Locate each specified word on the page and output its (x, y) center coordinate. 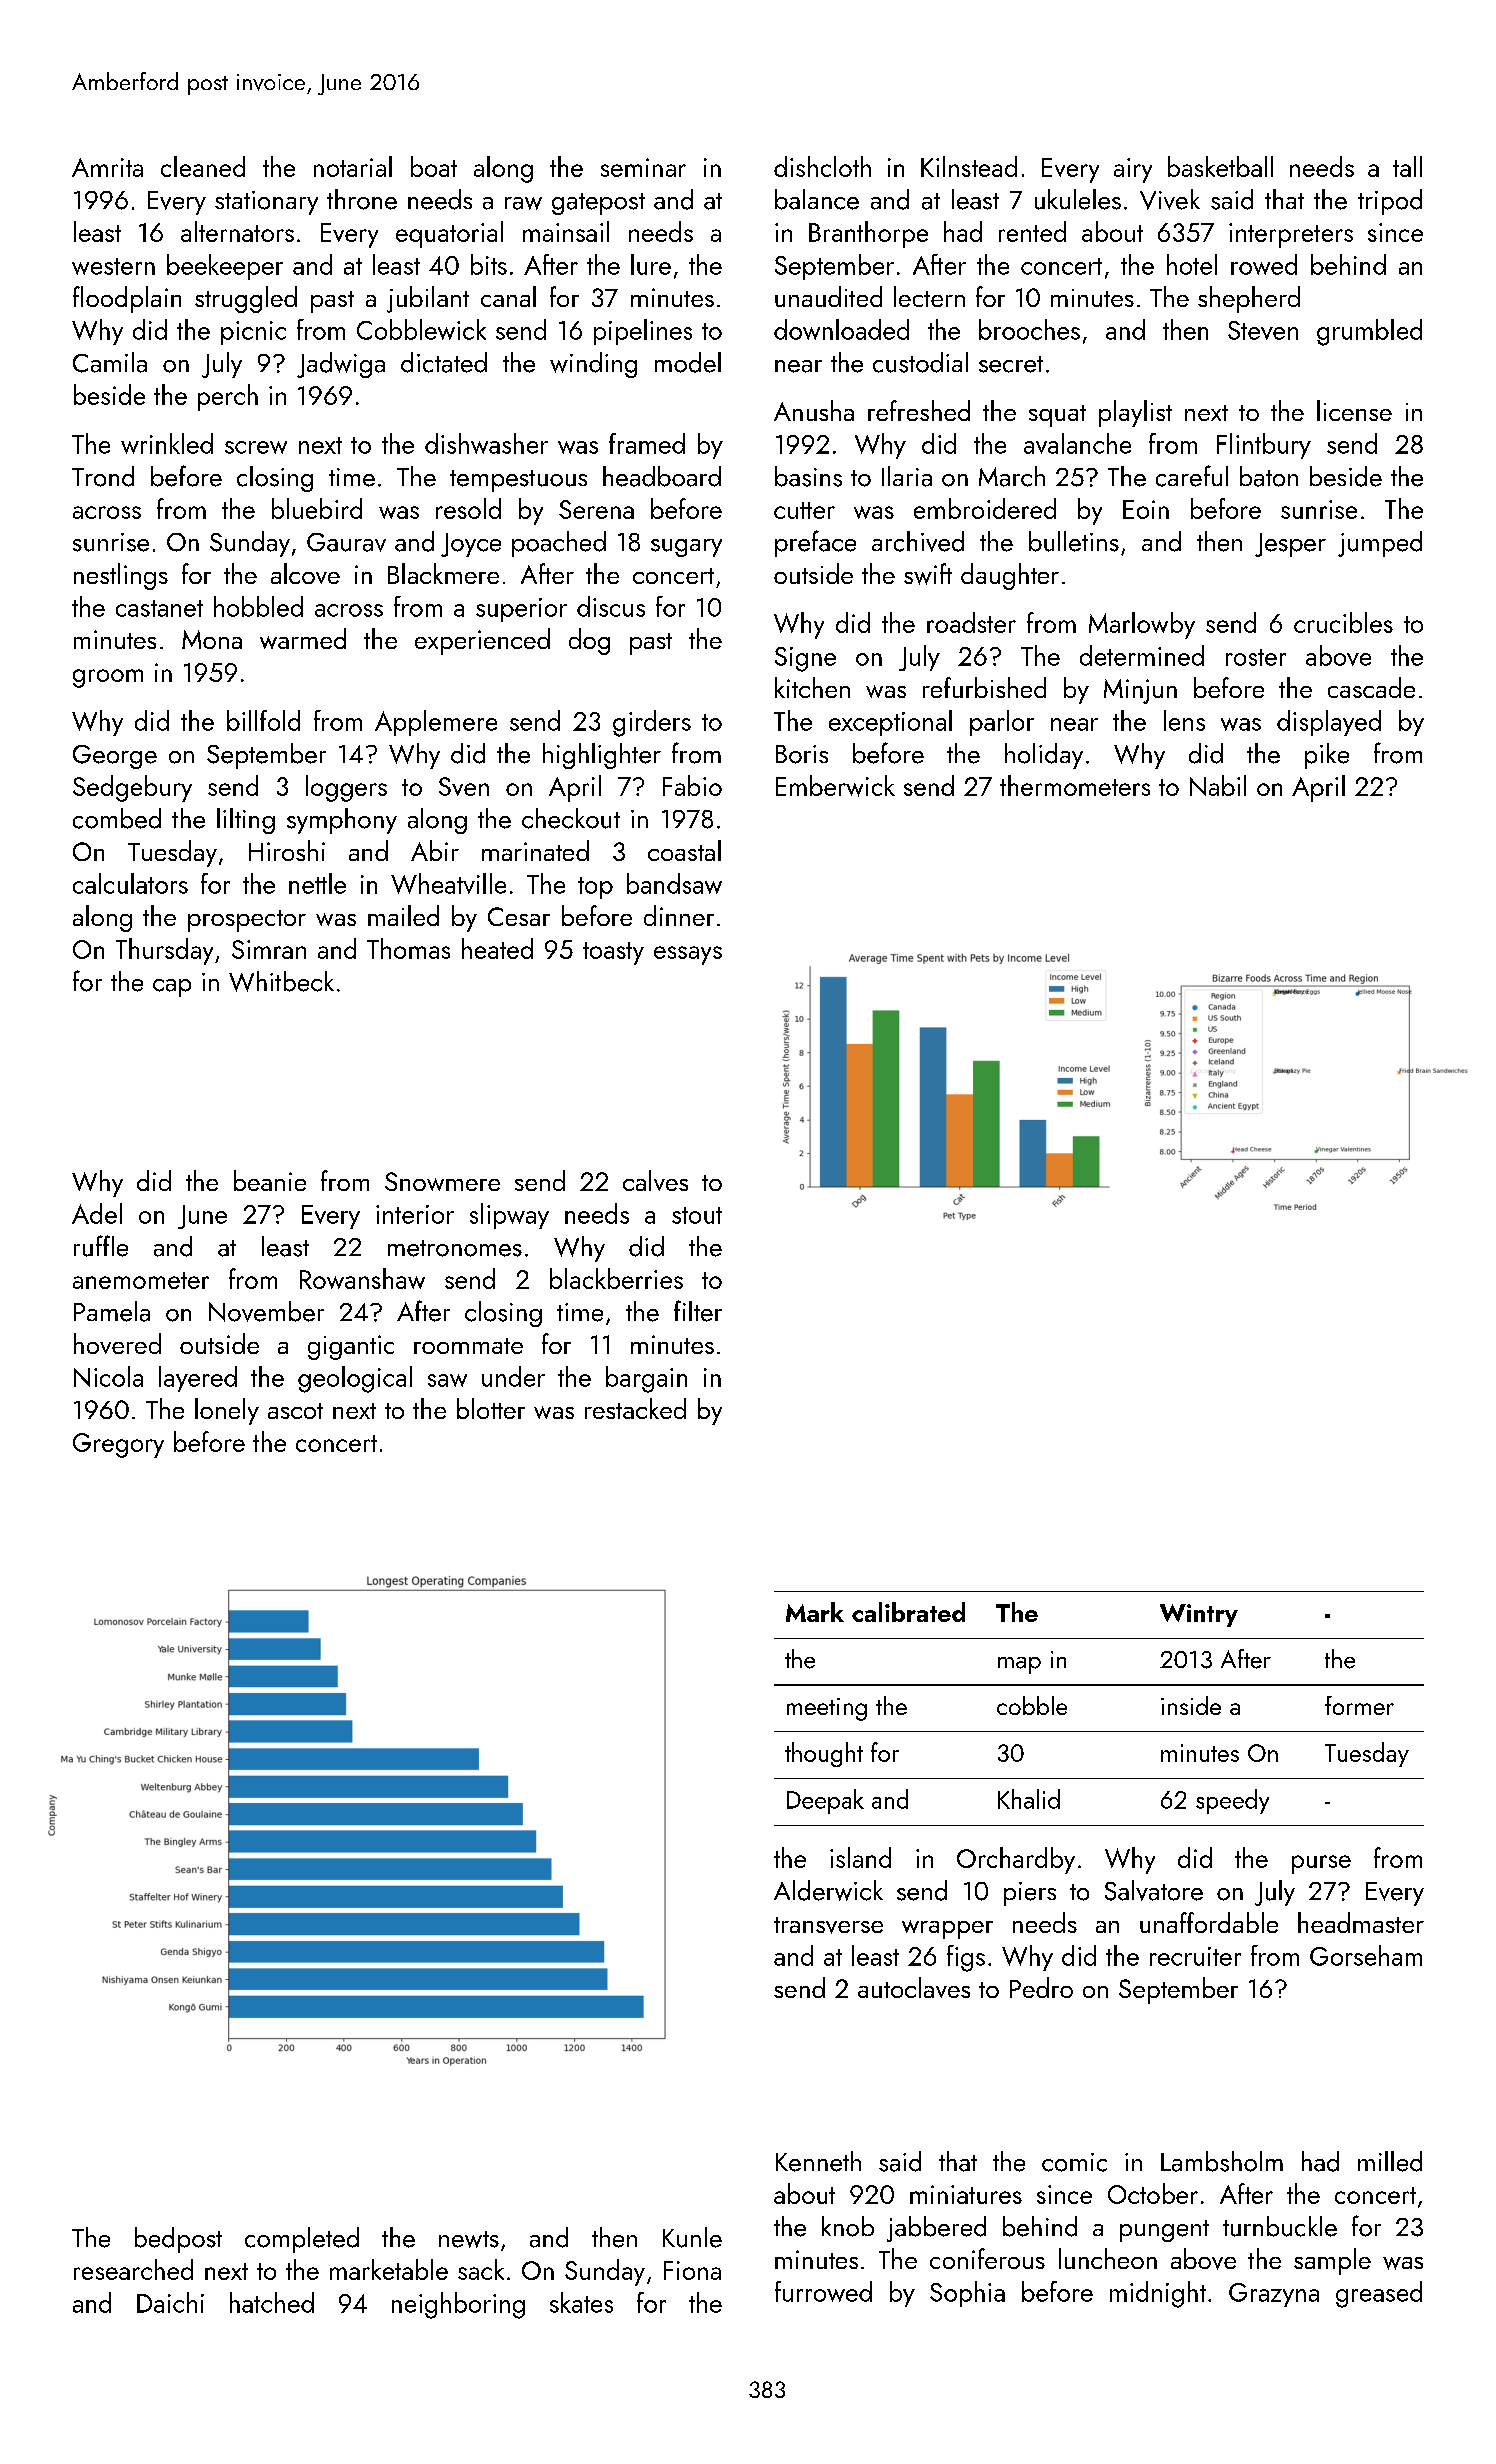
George (115, 757)
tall (1407, 166)
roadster (971, 622)
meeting (827, 1709)
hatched (272, 2302)
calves (655, 1180)
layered (198, 1379)
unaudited (828, 296)
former (1359, 1705)
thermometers (1075, 785)
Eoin (1146, 509)
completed (302, 2240)
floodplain (127, 299)
